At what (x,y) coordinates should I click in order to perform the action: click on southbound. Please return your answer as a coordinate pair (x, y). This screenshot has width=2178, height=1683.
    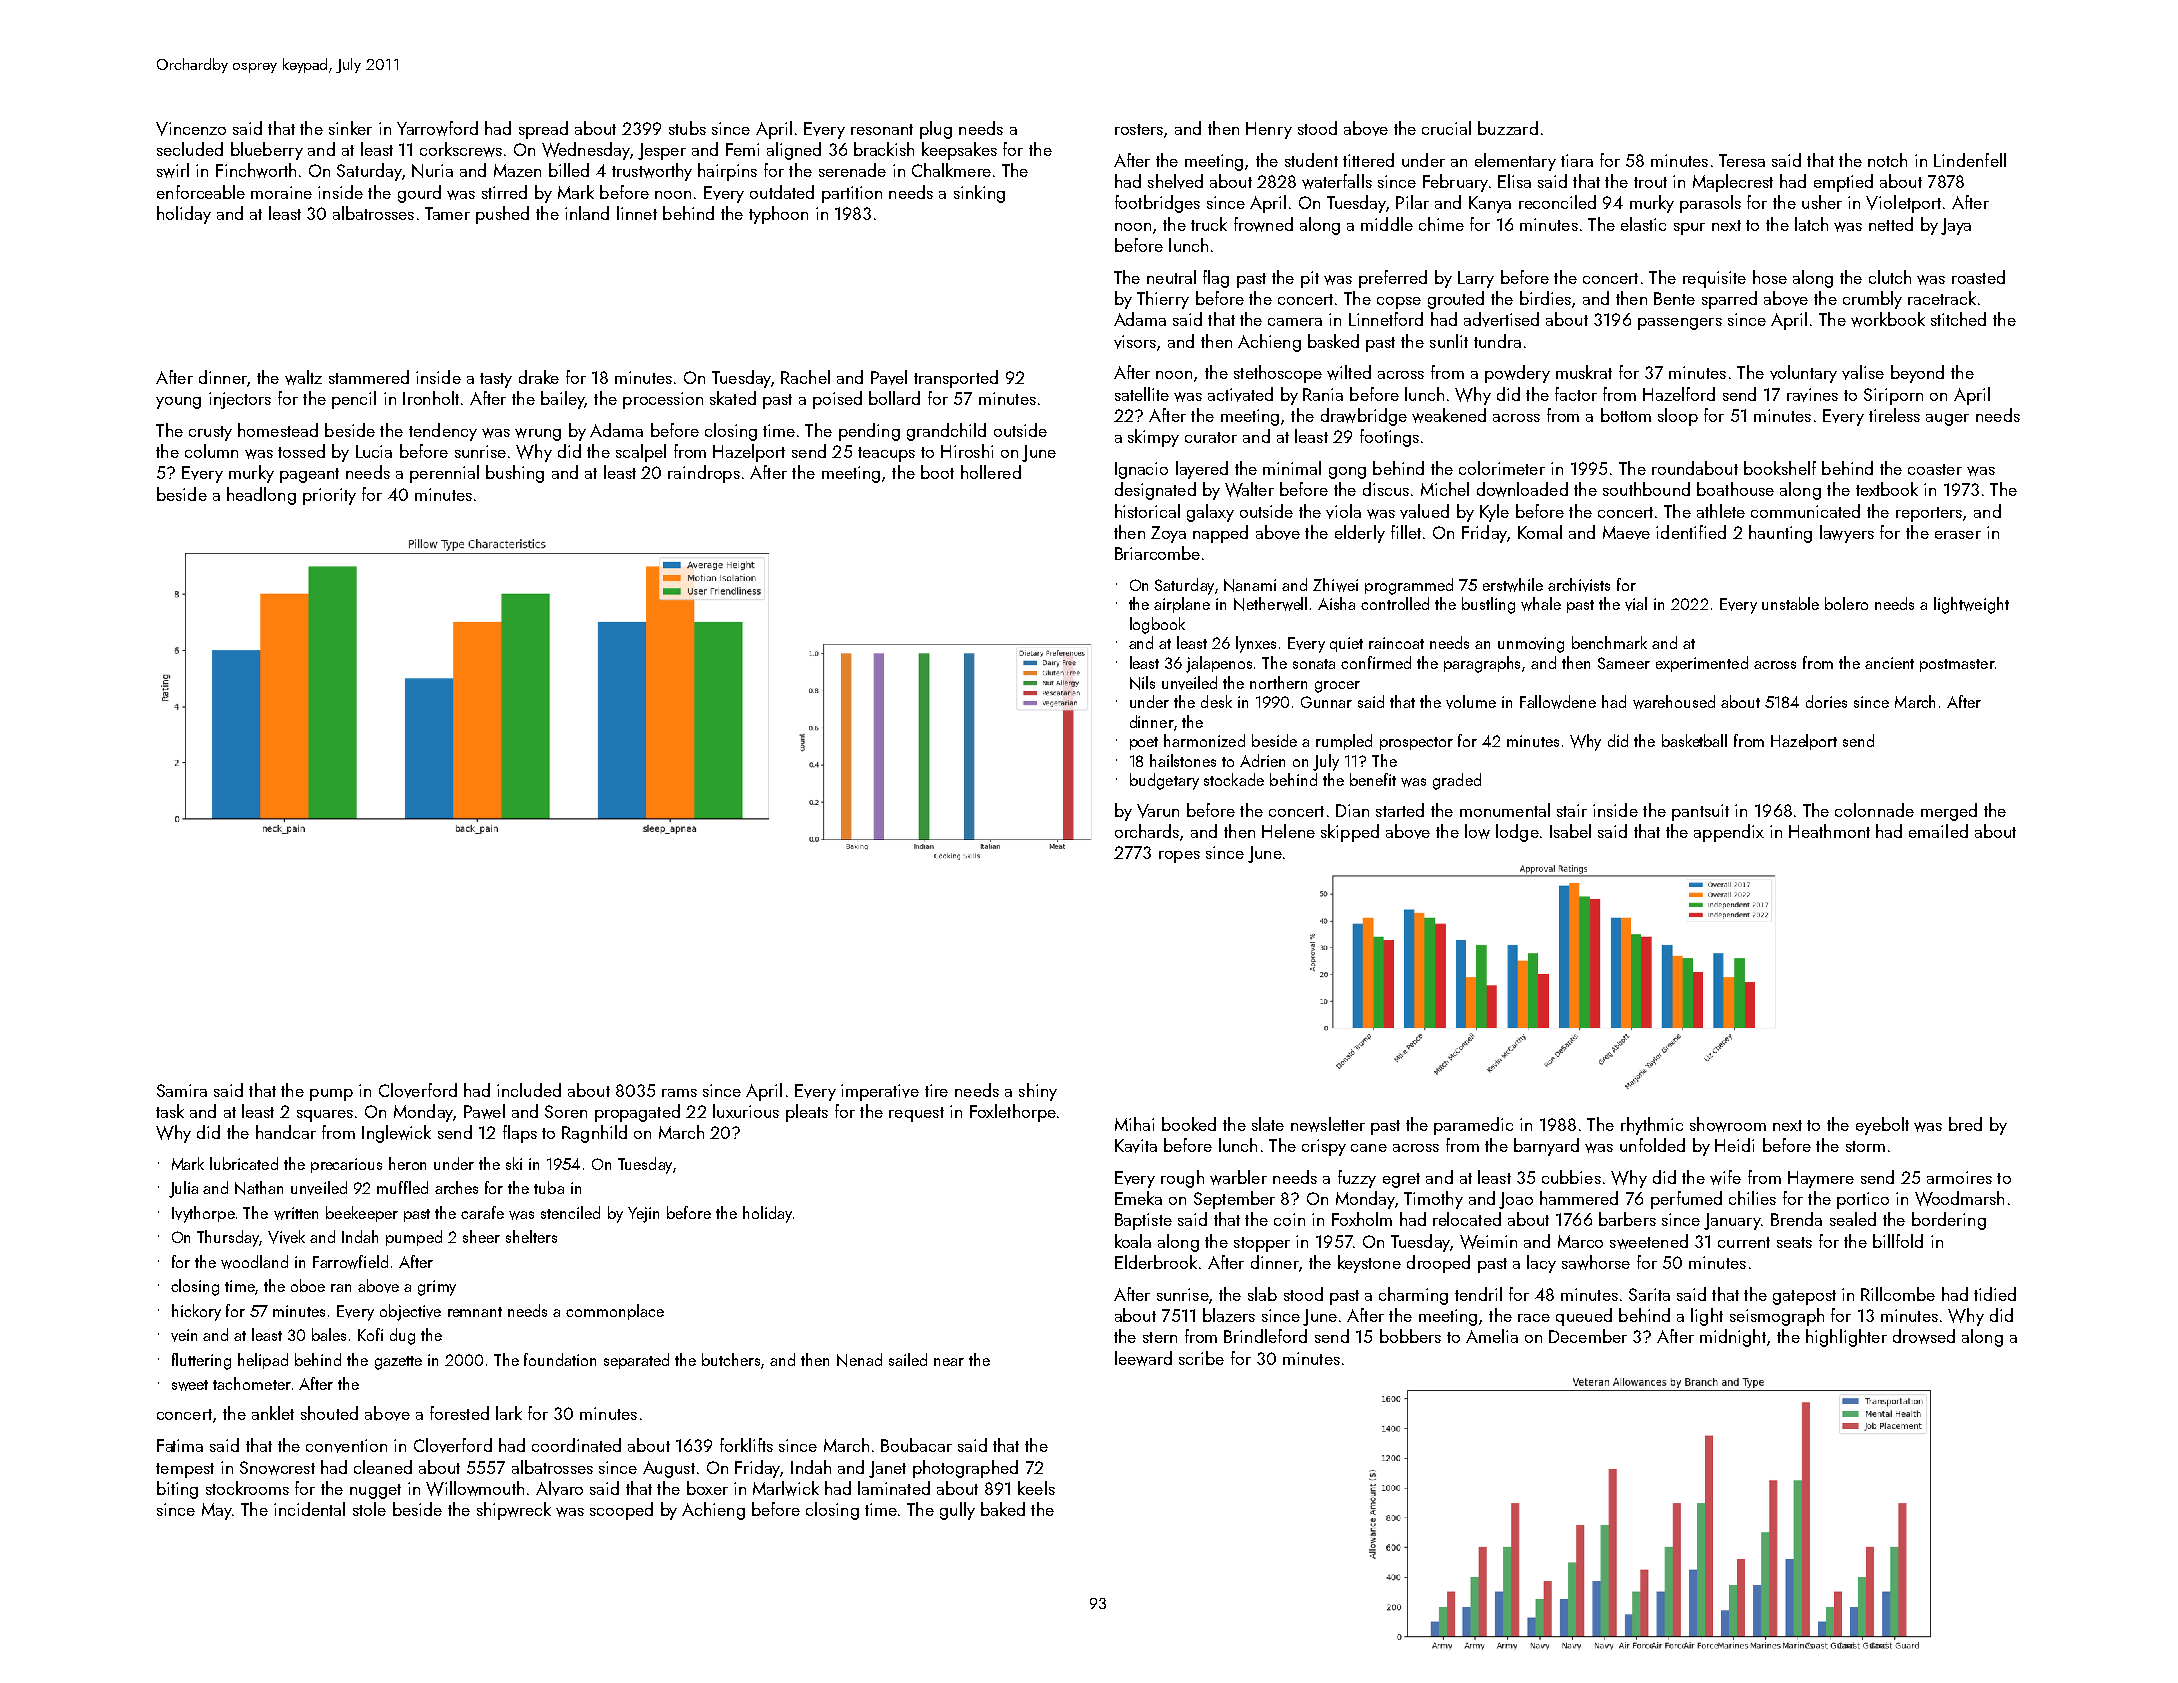
    Looking at the image, I should click on (1646, 489).
